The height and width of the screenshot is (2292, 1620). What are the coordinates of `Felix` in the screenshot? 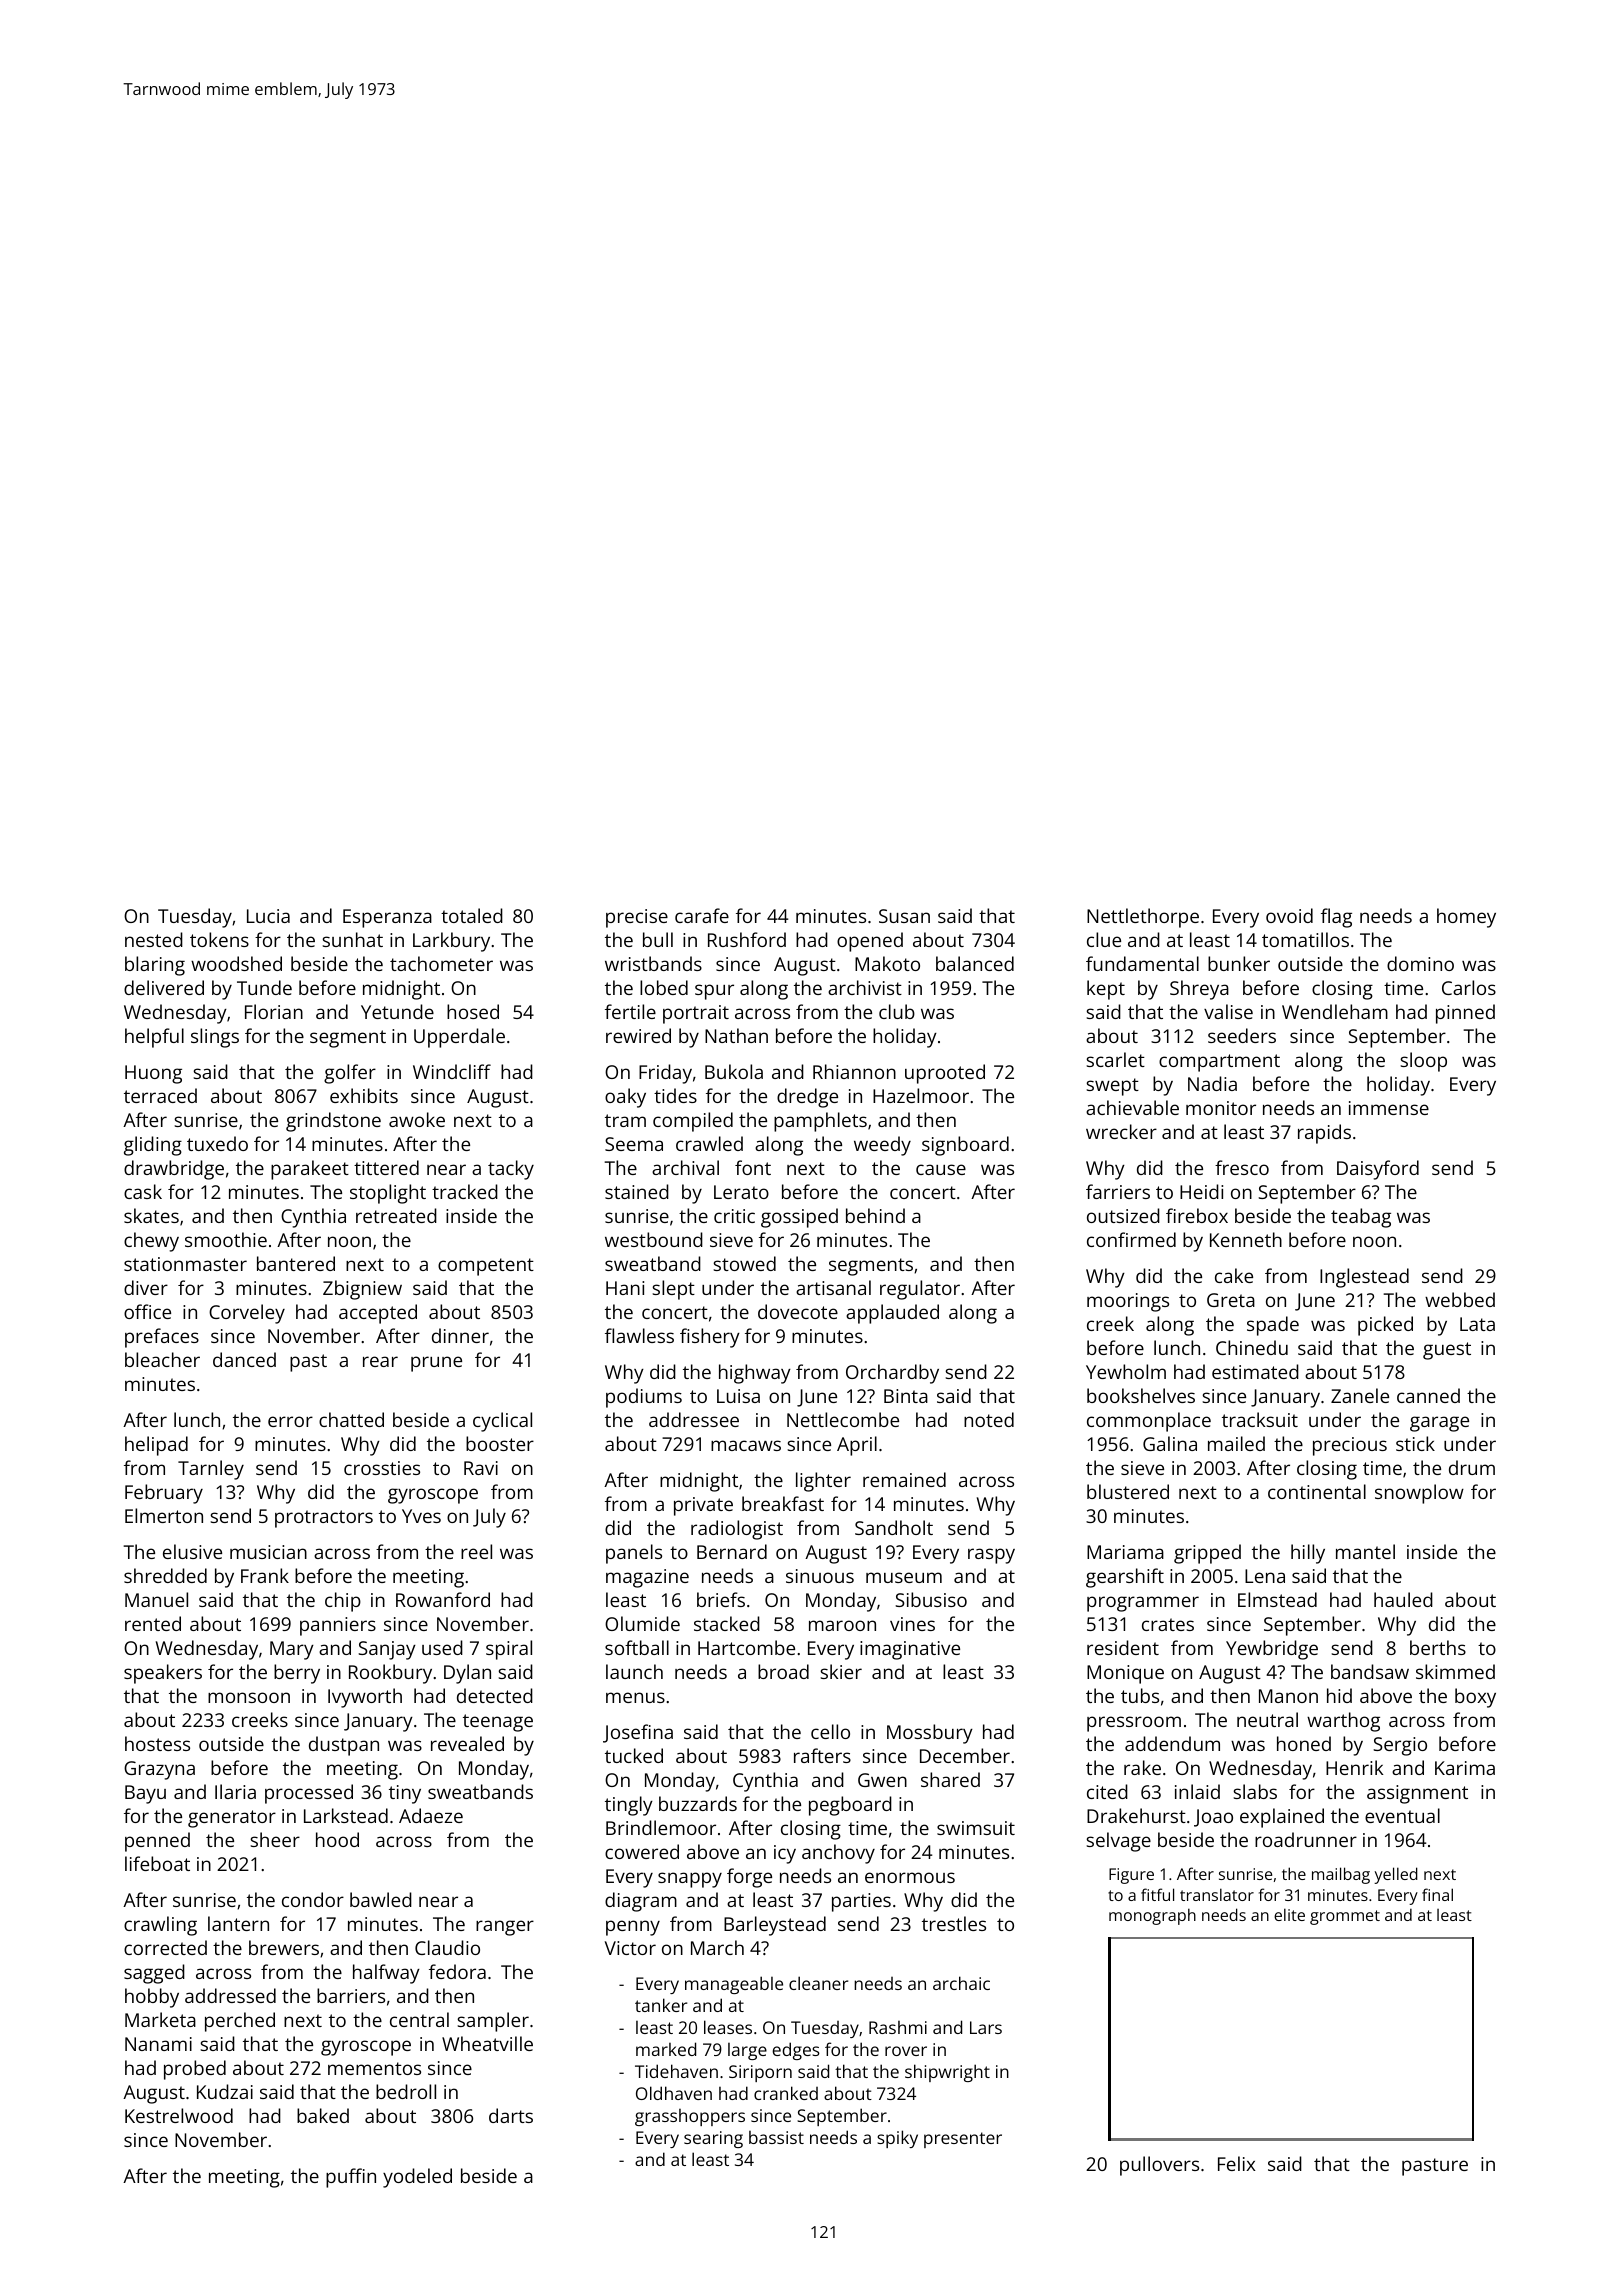 It's located at (1237, 2163).
